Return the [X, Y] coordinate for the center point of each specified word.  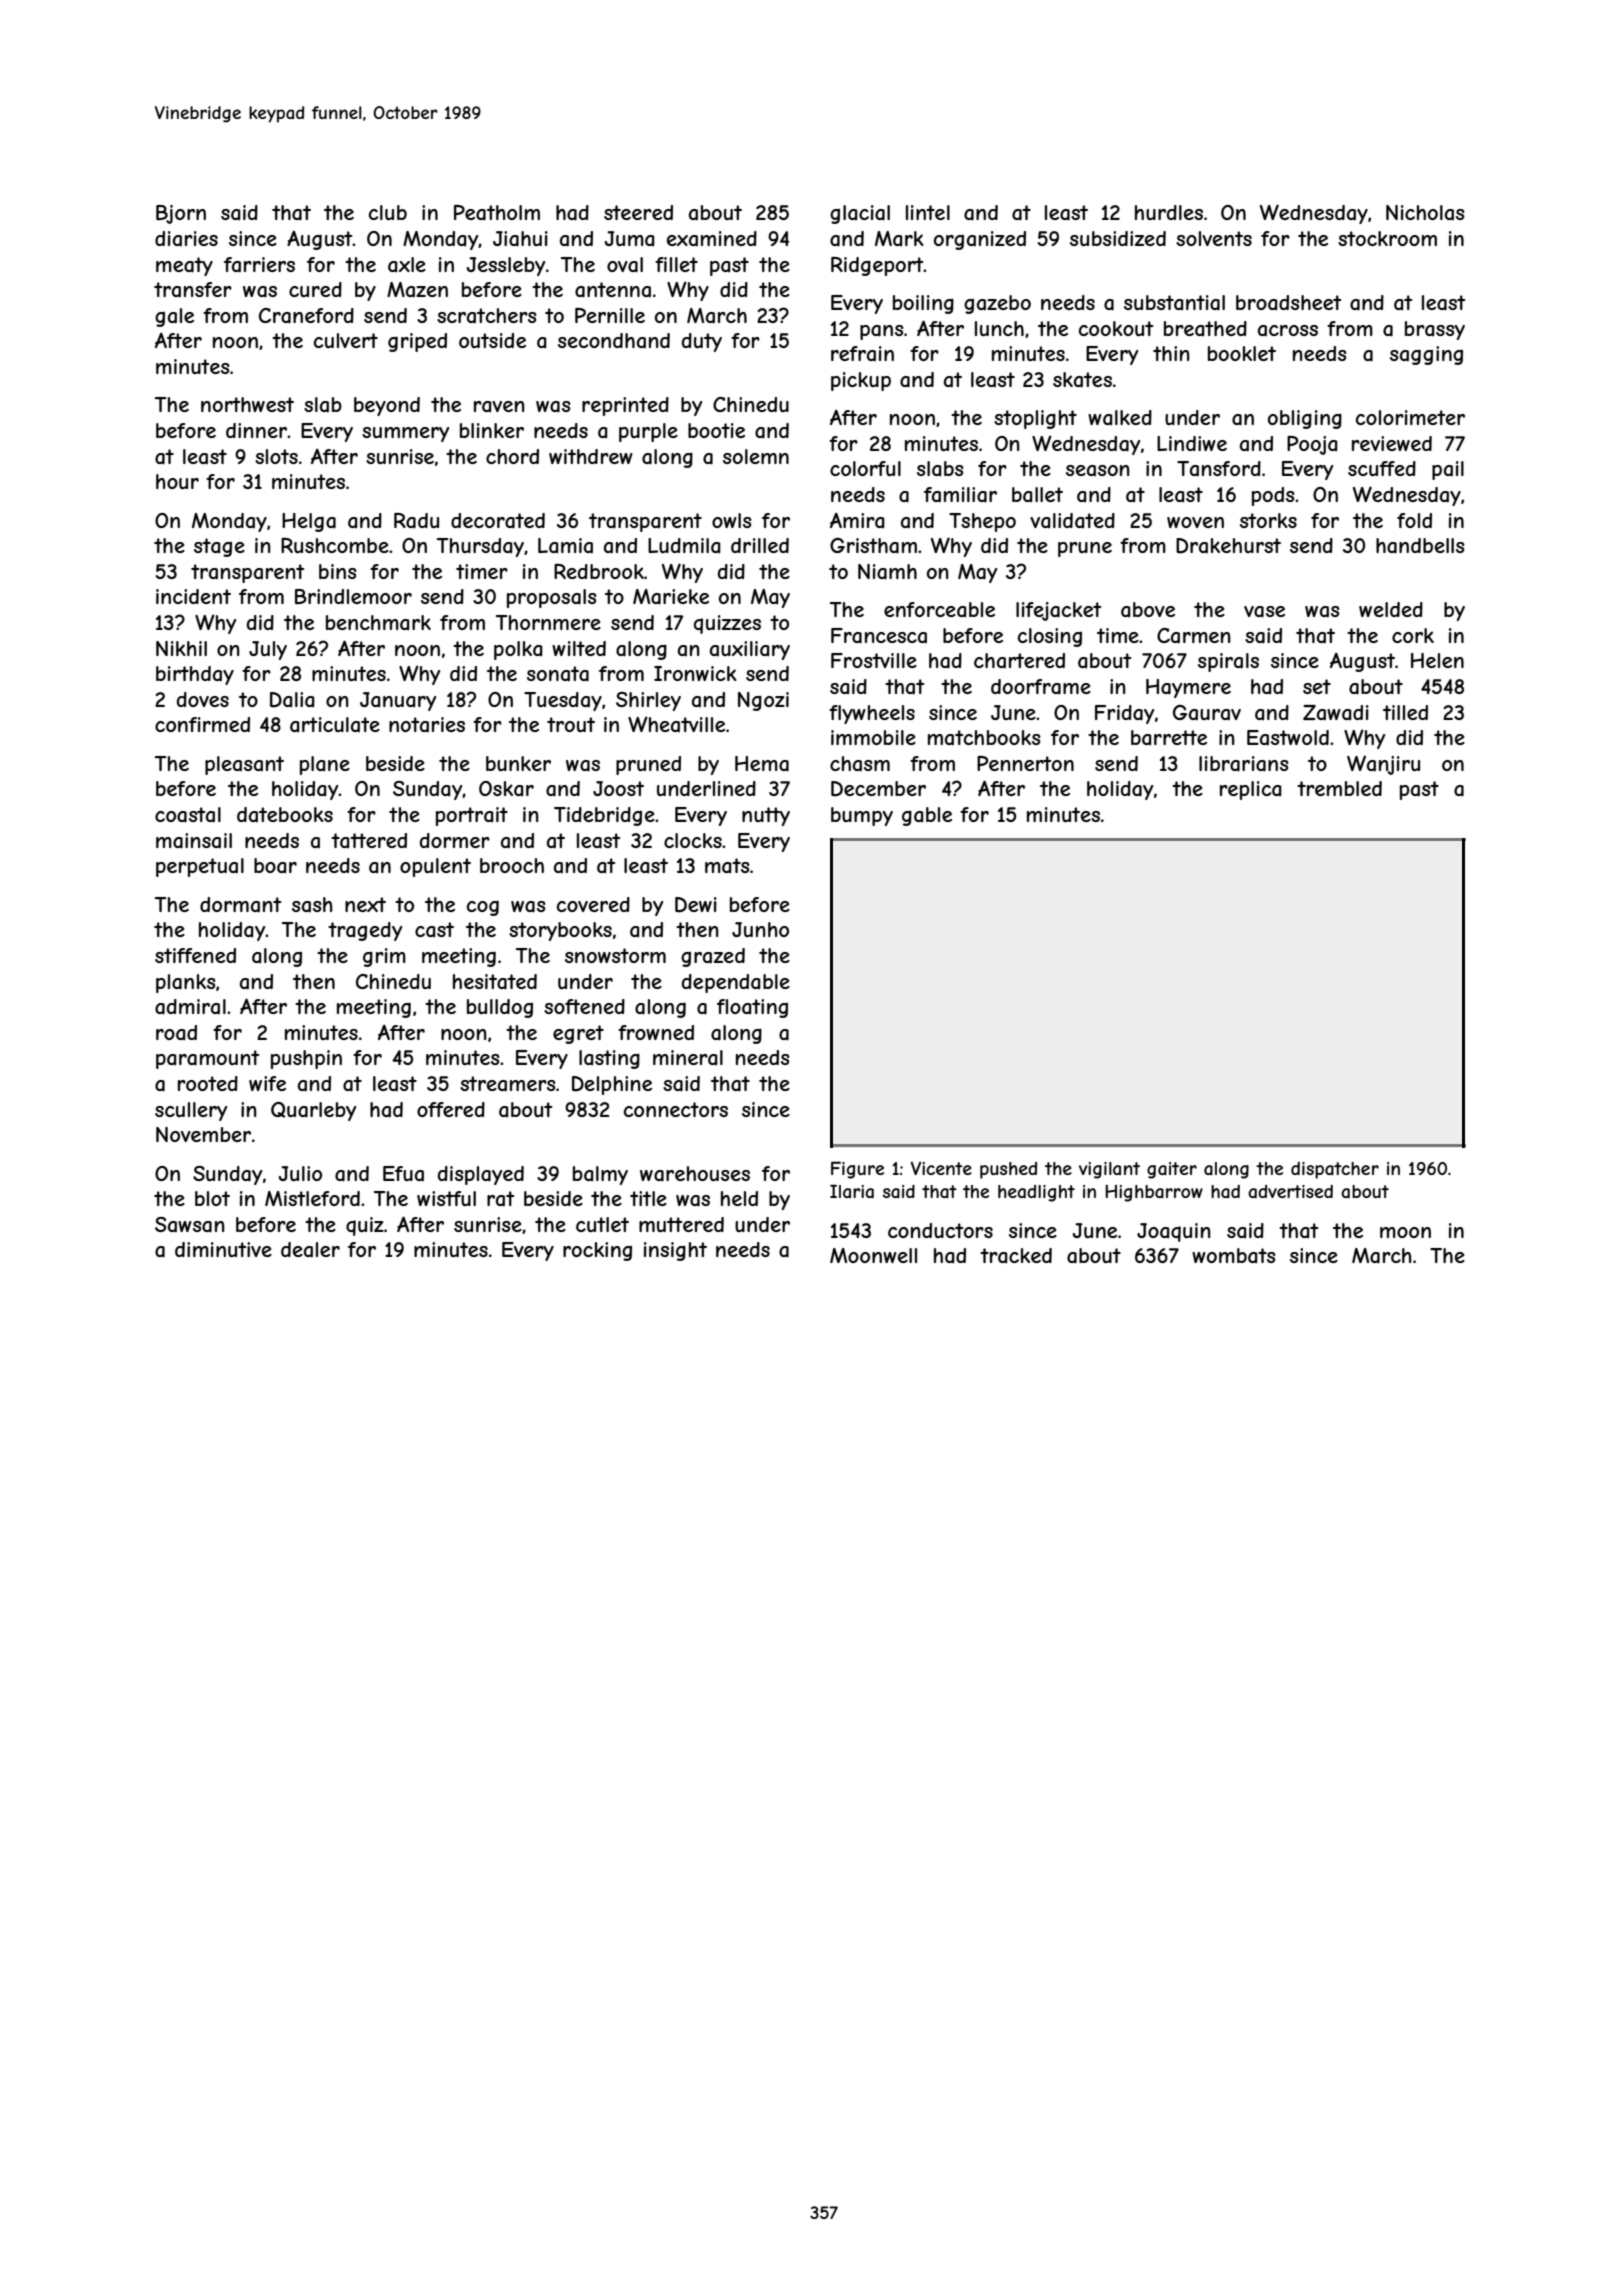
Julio [300, 1173]
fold [1414, 520]
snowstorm [615, 955]
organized [980, 240]
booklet [1242, 353]
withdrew [591, 456]
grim [384, 957]
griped [417, 342]
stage [219, 547]
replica [1251, 790]
